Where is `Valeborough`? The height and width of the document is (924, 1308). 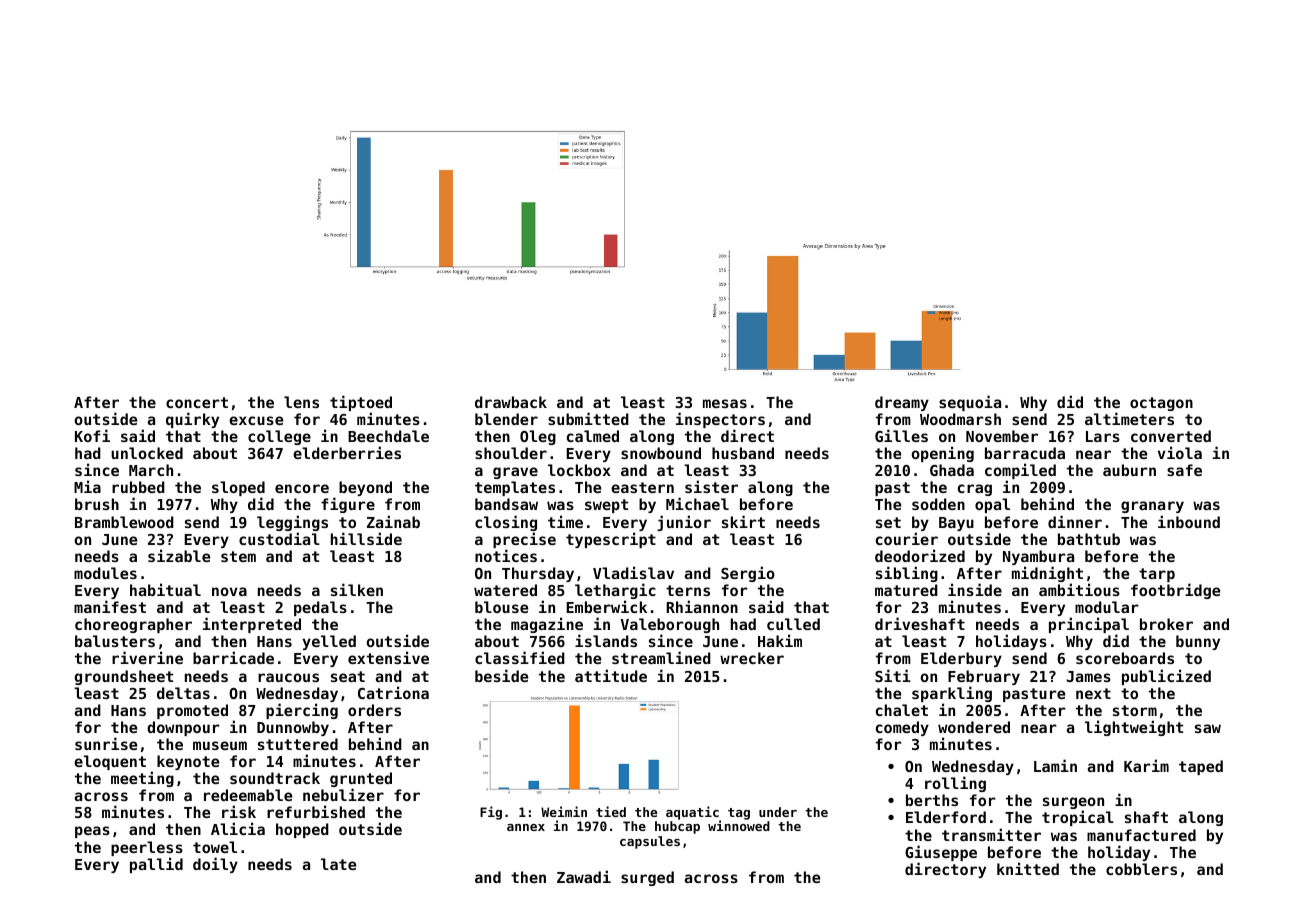 Valeborough is located at coordinates (670, 626).
